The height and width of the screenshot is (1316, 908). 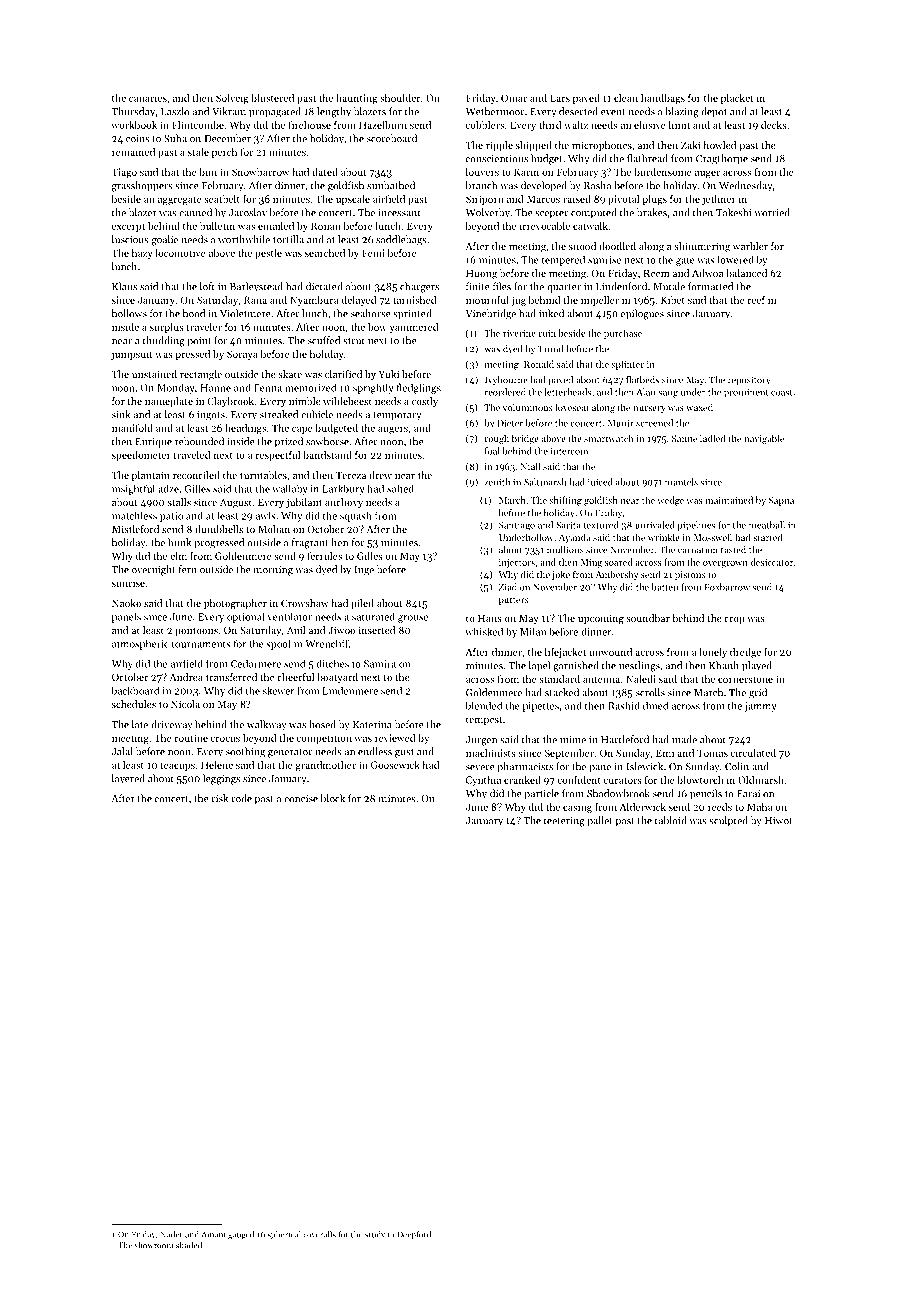 What do you see at coordinates (714, 112) in the screenshot?
I see `depot` at bounding box center [714, 112].
